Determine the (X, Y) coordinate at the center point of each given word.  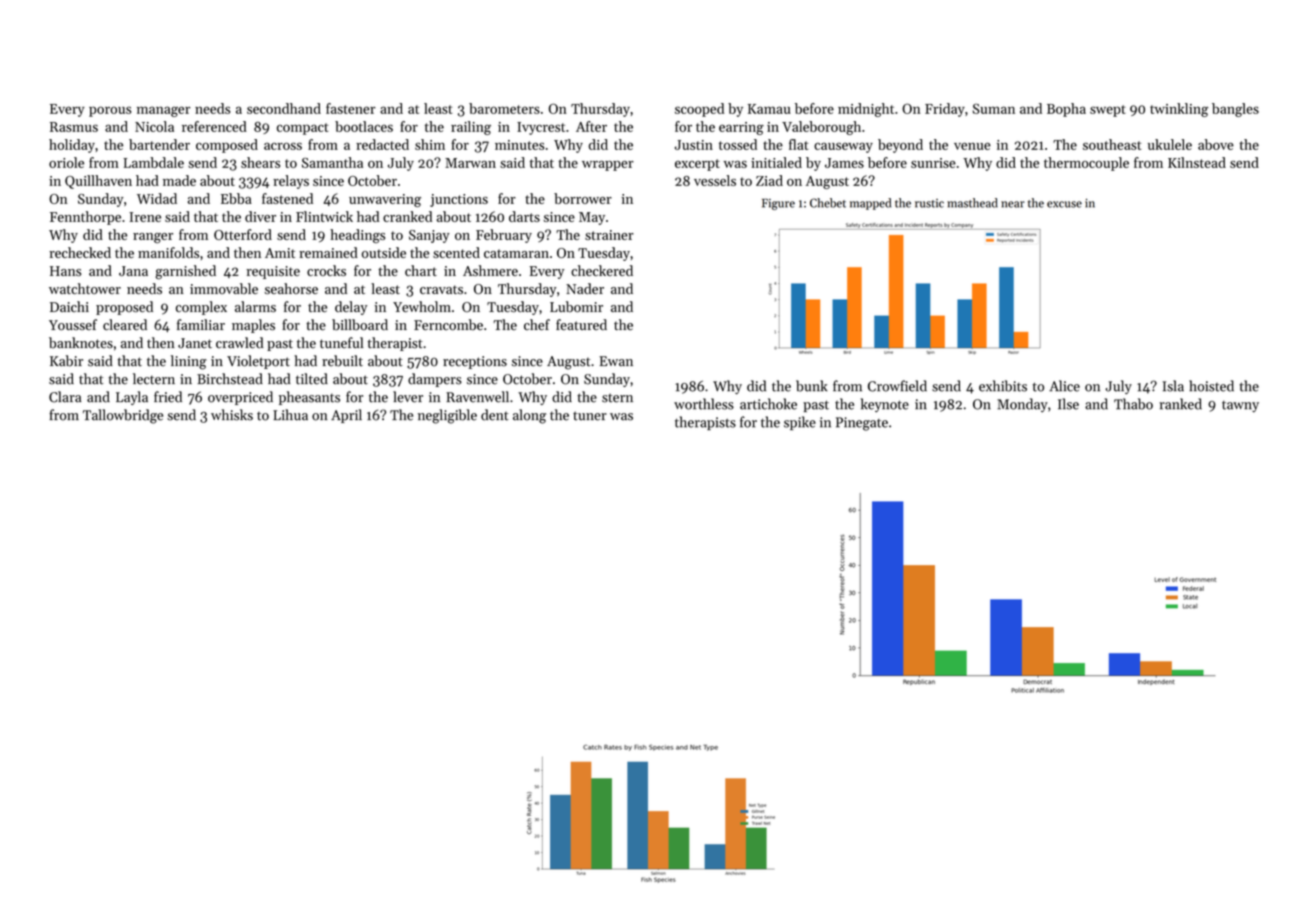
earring (741, 128)
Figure (778, 204)
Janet (195, 343)
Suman (994, 109)
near (1013, 204)
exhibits (1003, 386)
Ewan (616, 361)
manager (163, 111)
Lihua (290, 415)
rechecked (80, 252)
